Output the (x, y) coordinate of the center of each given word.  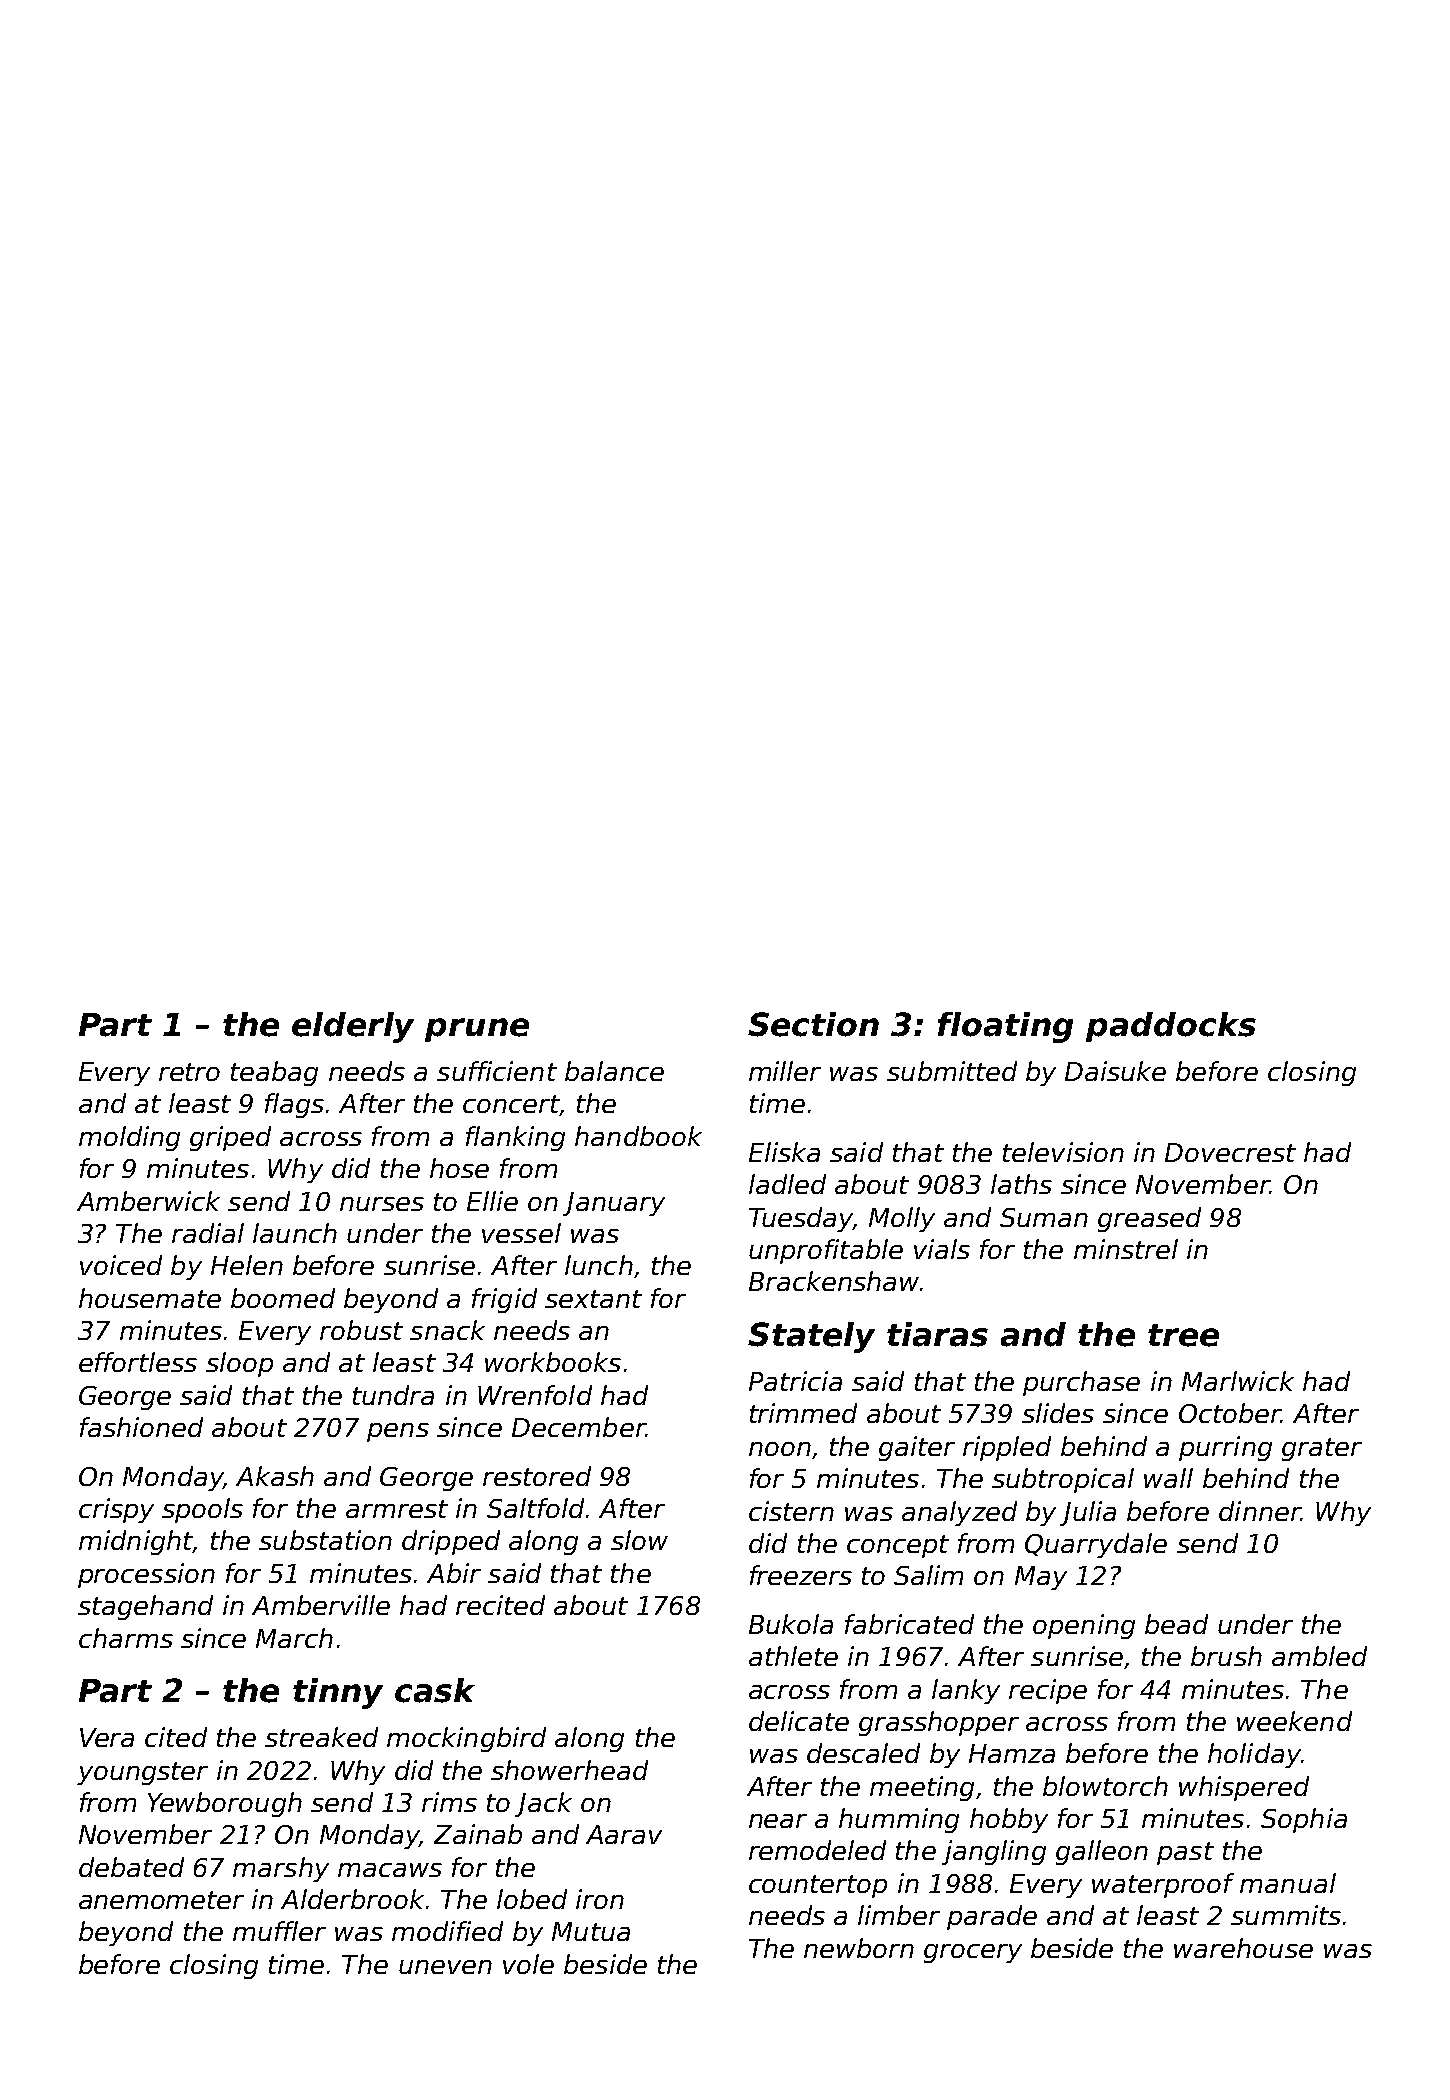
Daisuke (1115, 1071)
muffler (279, 1931)
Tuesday (801, 1219)
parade (992, 1917)
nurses (382, 1204)
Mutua (591, 1931)
